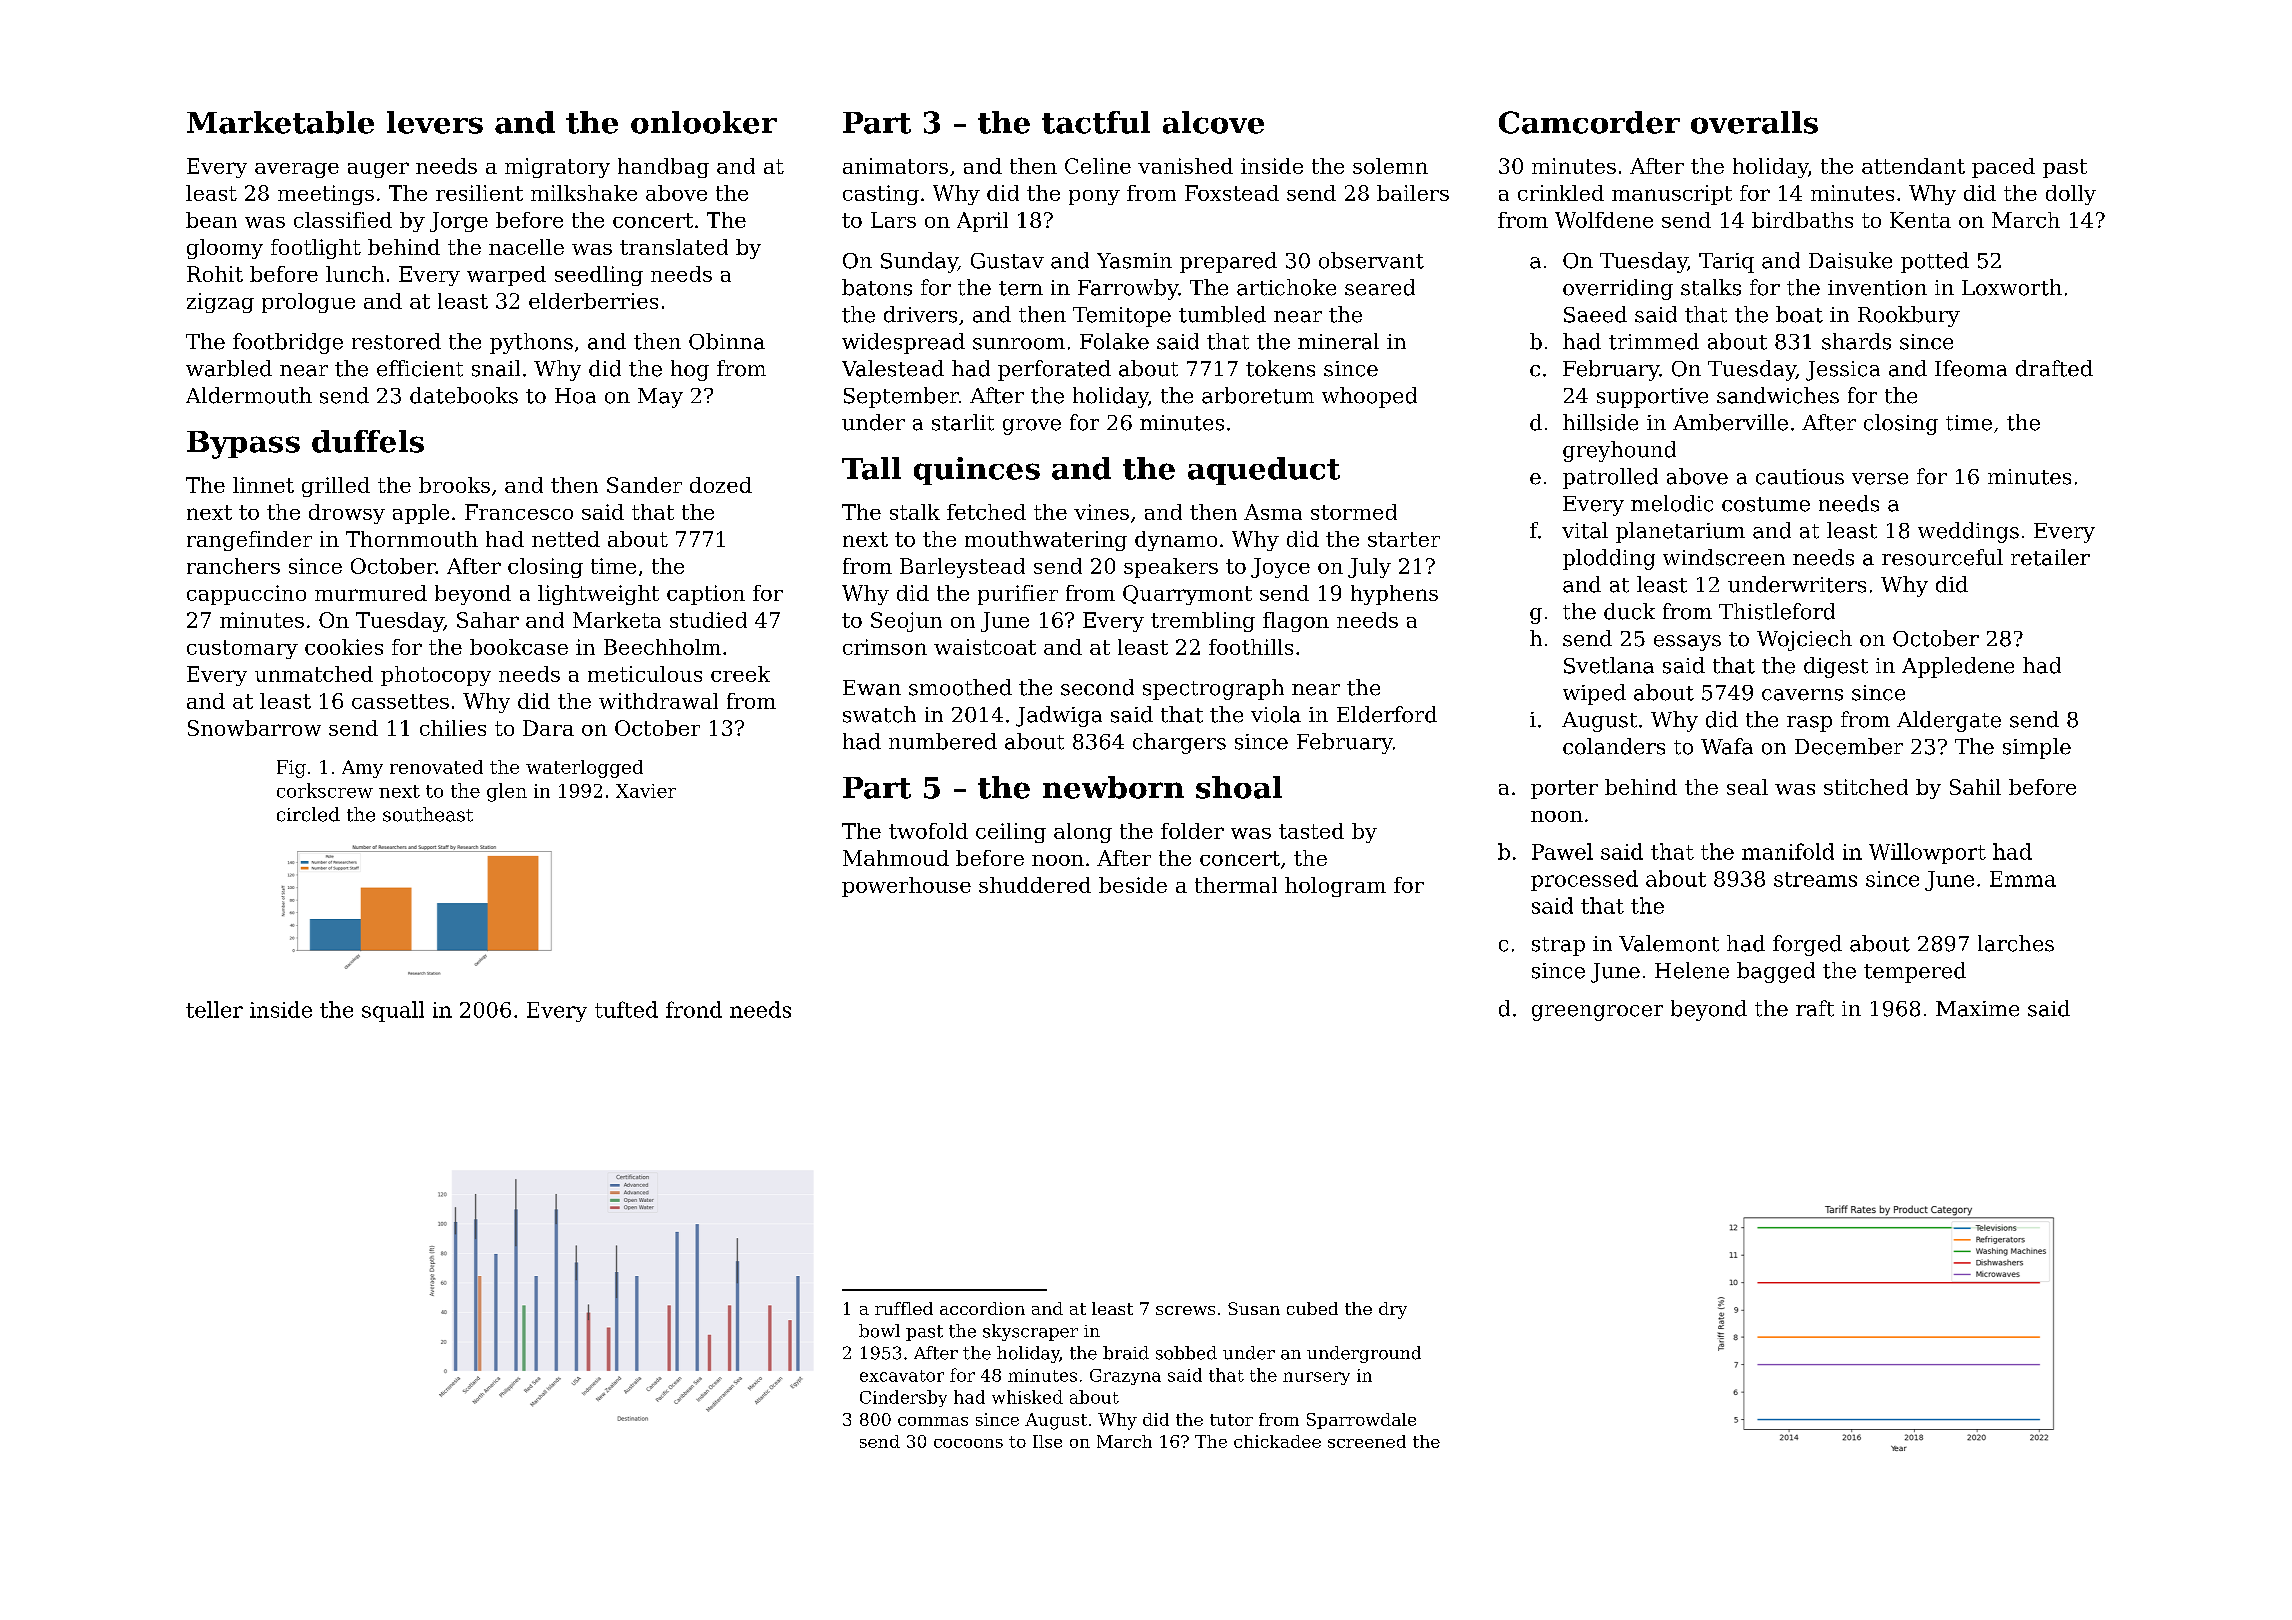 This screenshot has width=2292, height=1620. What do you see at coordinates (435, 122) in the screenshot?
I see `levers` at bounding box center [435, 122].
